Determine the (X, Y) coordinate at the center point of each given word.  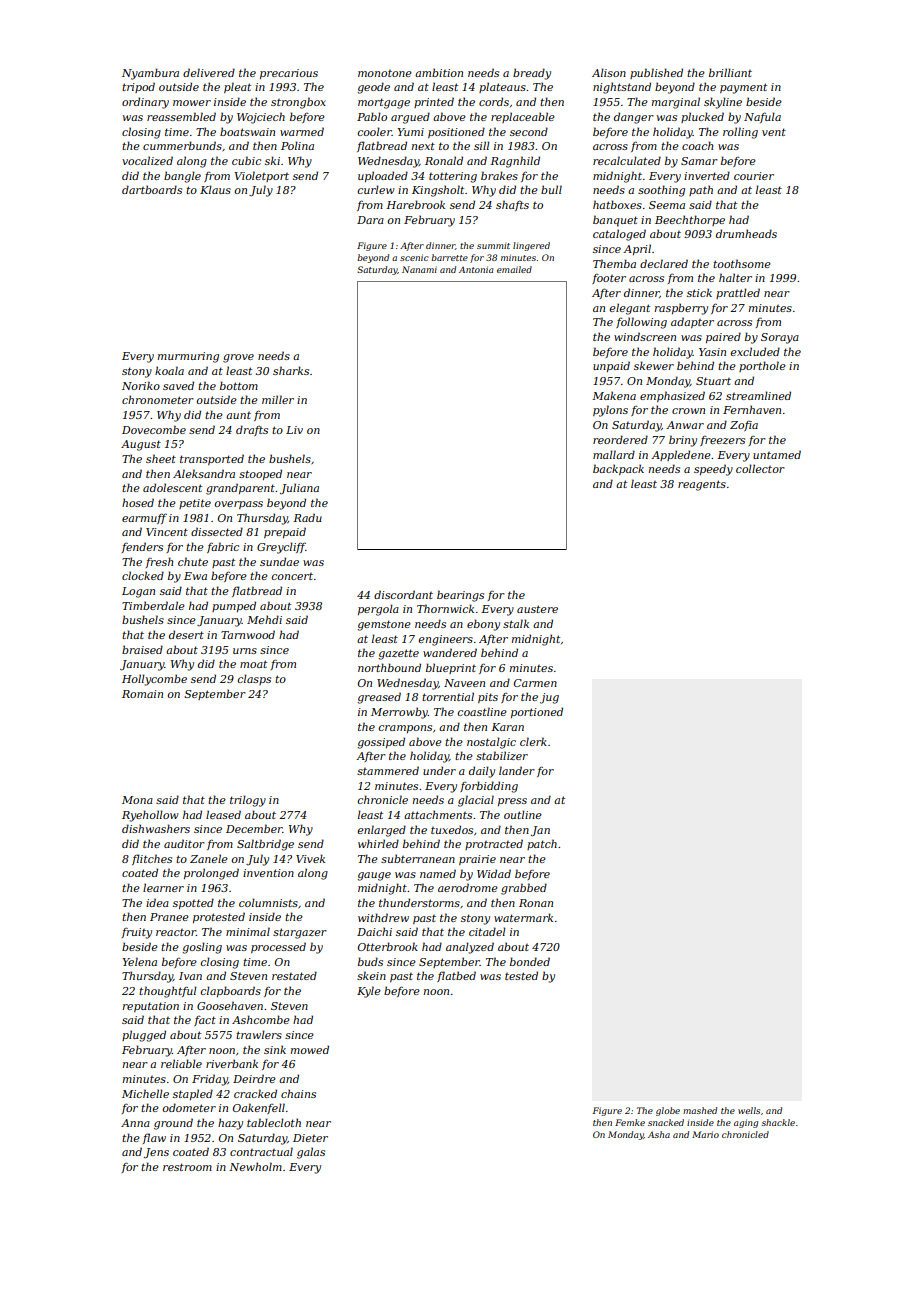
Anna (135, 1123)
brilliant (730, 72)
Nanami (419, 269)
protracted (494, 844)
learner (163, 887)
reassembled (181, 116)
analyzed (470, 948)
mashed (700, 1110)
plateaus (502, 87)
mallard (614, 454)
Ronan (536, 903)
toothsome (742, 263)
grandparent (241, 489)
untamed (777, 454)
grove (238, 358)
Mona (137, 800)
